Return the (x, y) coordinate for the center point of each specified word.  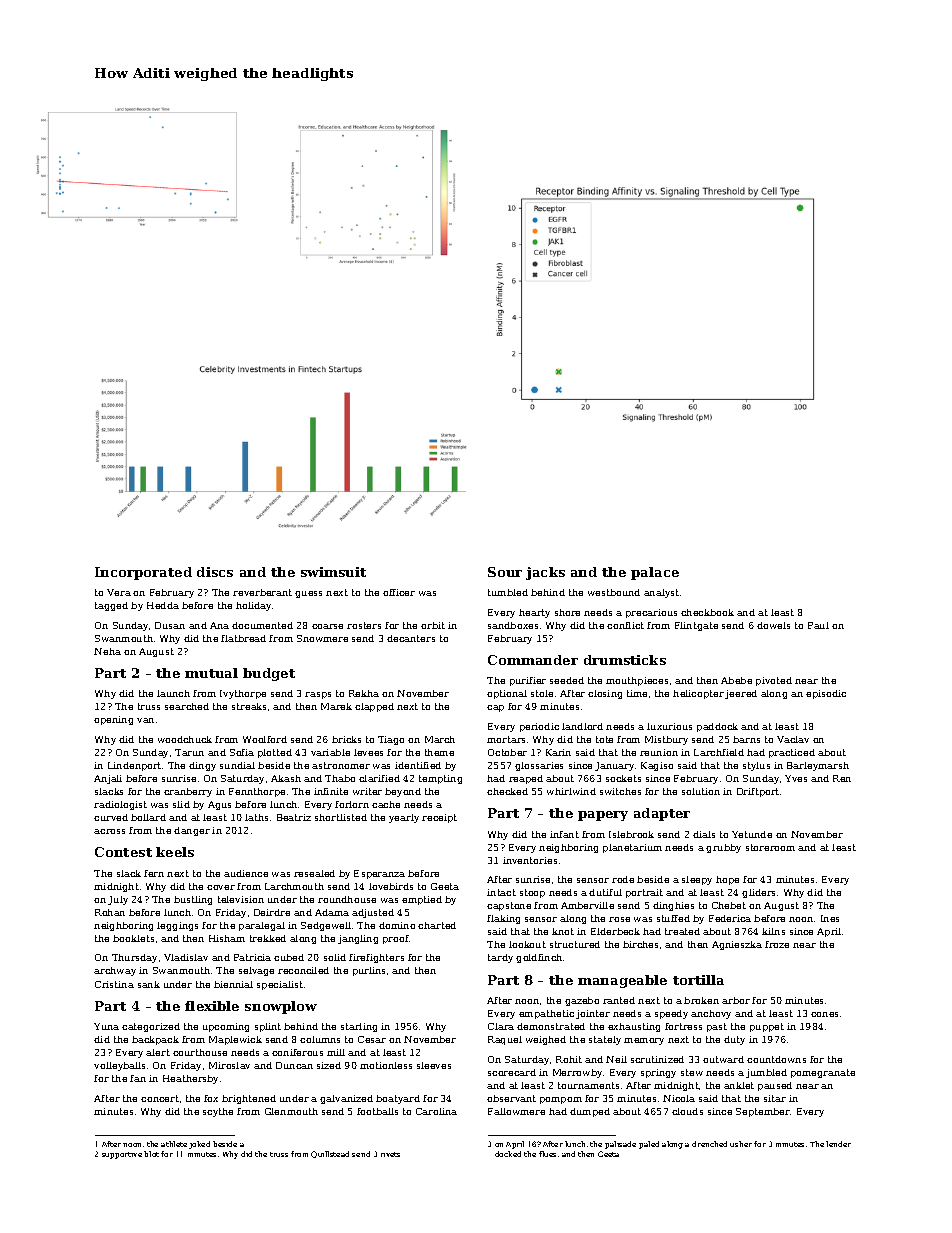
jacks (545, 573)
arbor (736, 1000)
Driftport (758, 792)
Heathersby (190, 1079)
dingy (202, 766)
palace (655, 573)
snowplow (281, 1007)
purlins (369, 971)
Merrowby (577, 1073)
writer (367, 791)
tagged (111, 606)
